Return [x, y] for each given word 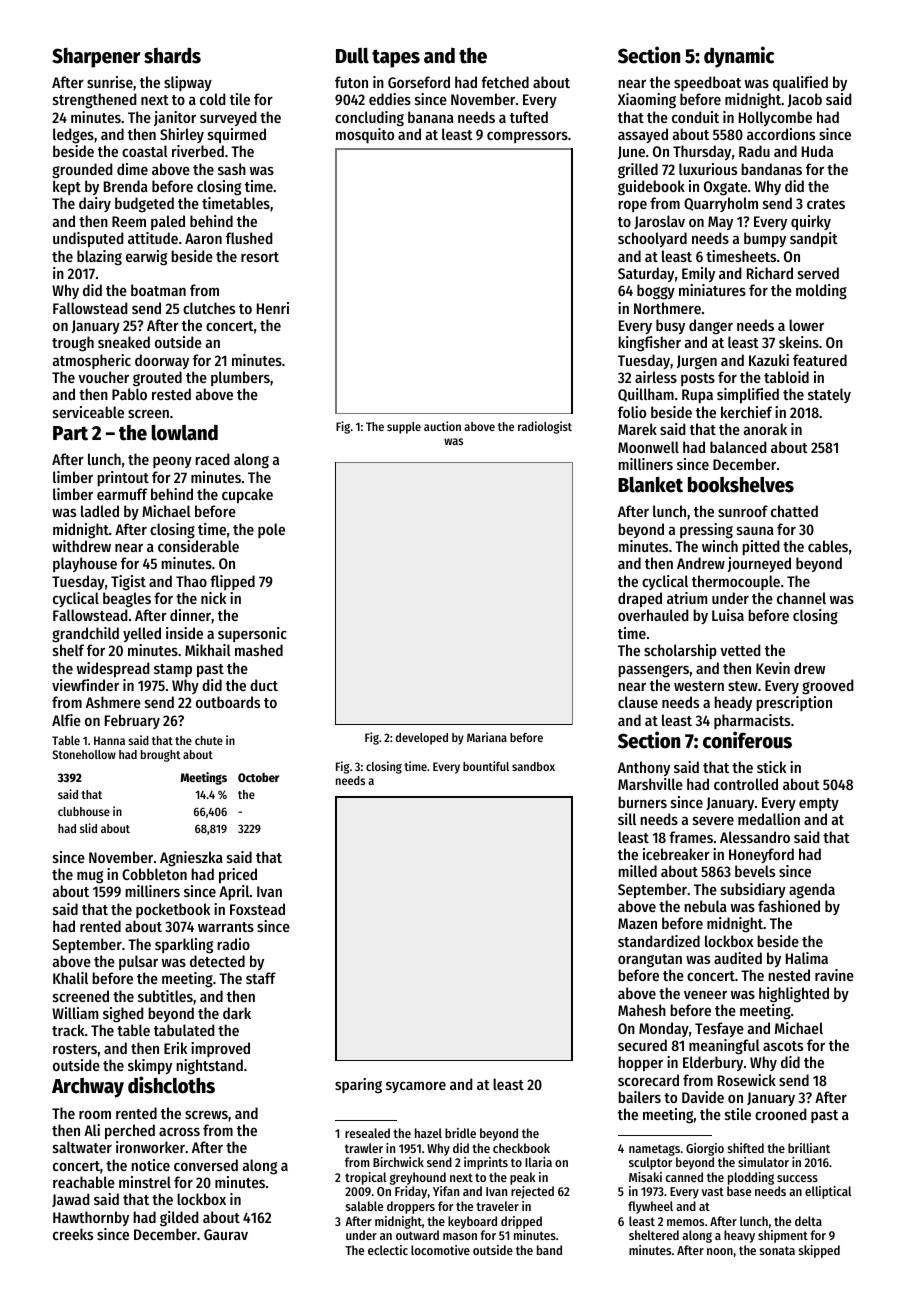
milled [637, 871]
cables [828, 546]
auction [442, 426]
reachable [84, 1182]
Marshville [650, 784]
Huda [817, 151]
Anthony [644, 768]
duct [264, 685]
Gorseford [419, 82]
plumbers [240, 378]
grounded [82, 171]
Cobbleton [154, 874]
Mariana [487, 737]
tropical [365, 1178]
